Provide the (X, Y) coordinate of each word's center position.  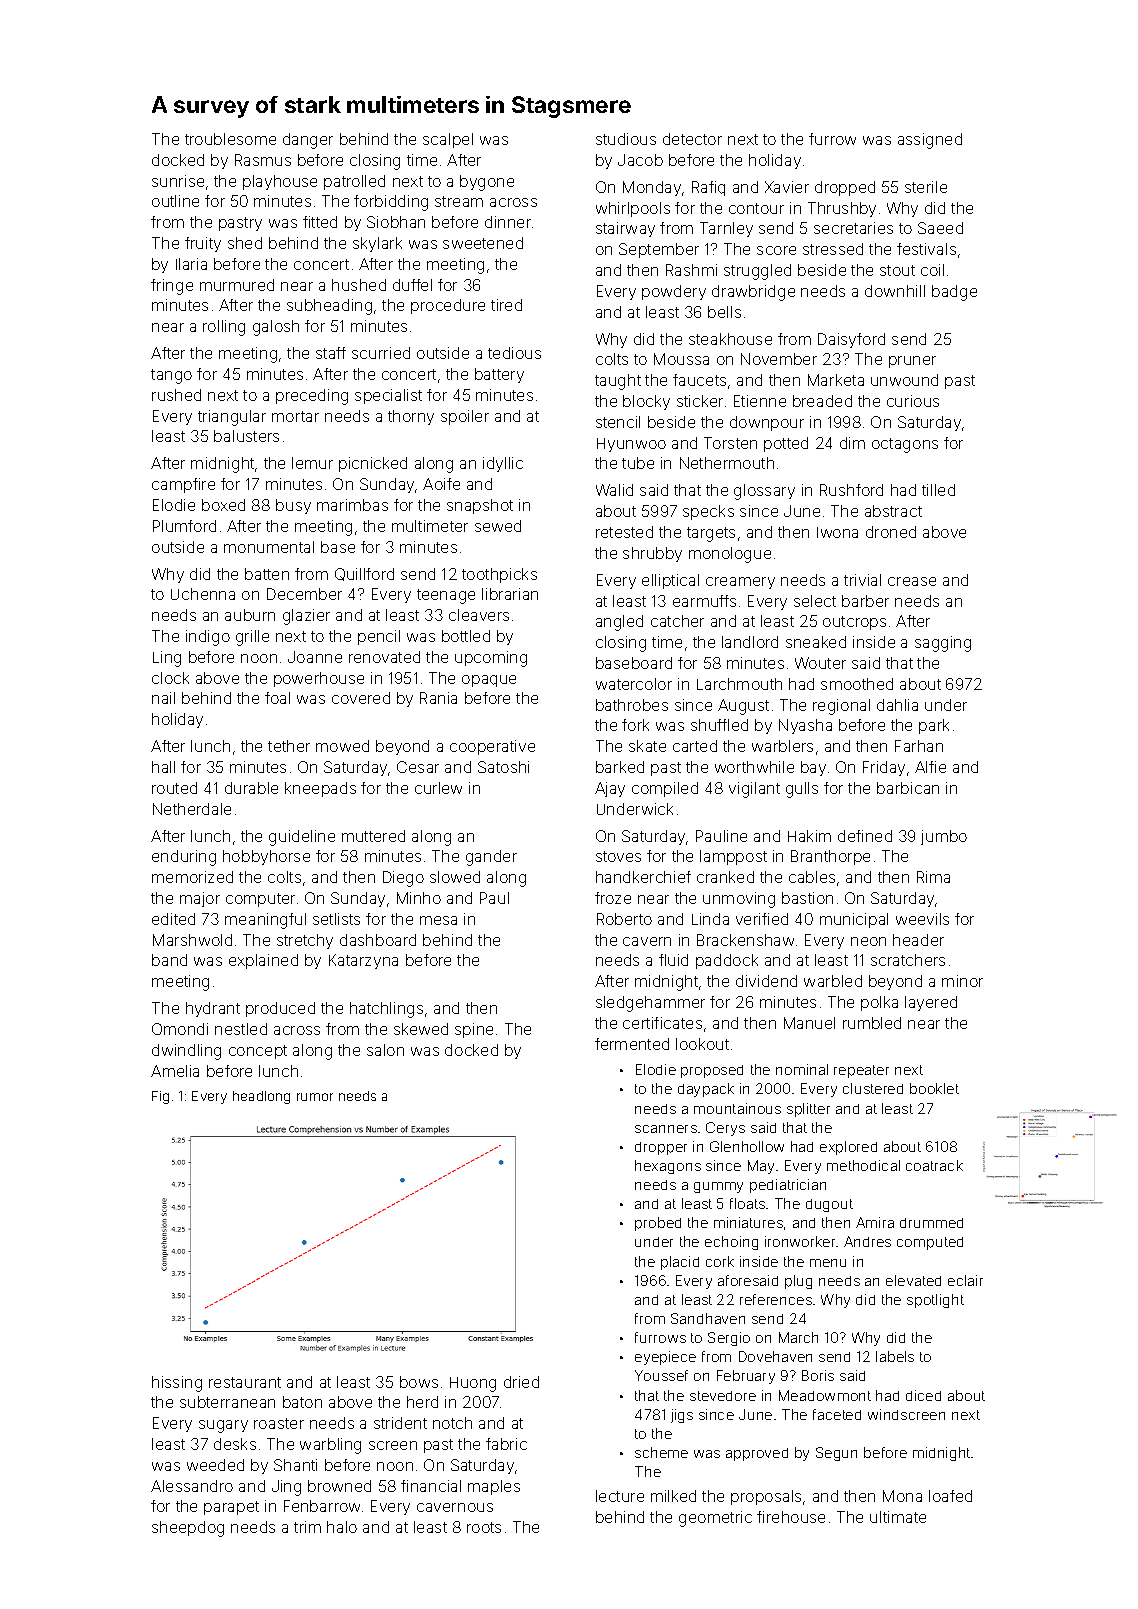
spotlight (935, 1301)
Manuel (809, 1023)
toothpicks (499, 575)
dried (521, 1382)
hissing (177, 1384)
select (815, 601)
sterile (926, 187)
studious (626, 139)
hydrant (213, 1009)
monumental (269, 547)
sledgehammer (650, 1004)
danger (308, 141)
